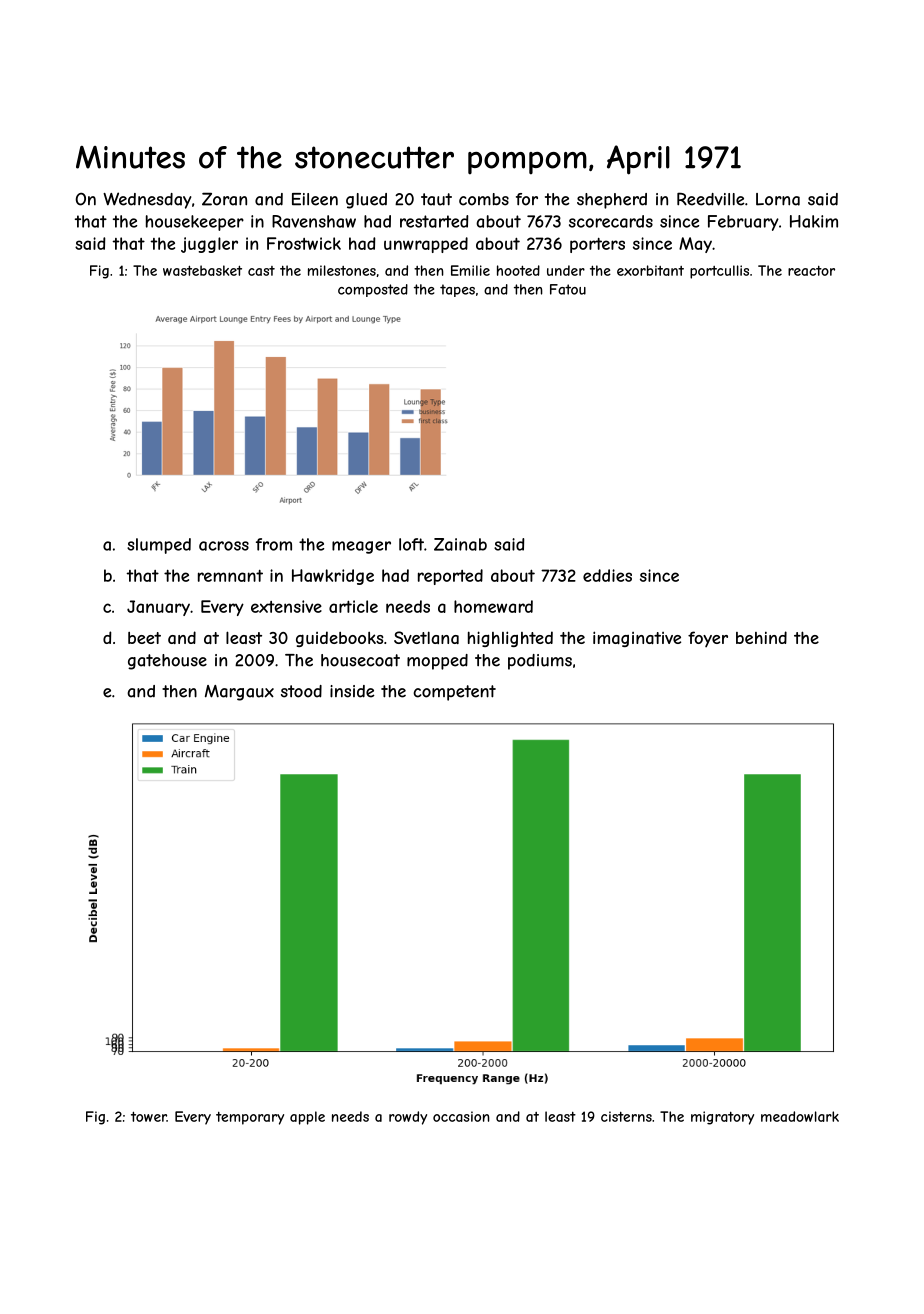 The image size is (924, 1314). Describe the element at coordinates (800, 1116) in the screenshot. I see `meadowlark` at that location.
